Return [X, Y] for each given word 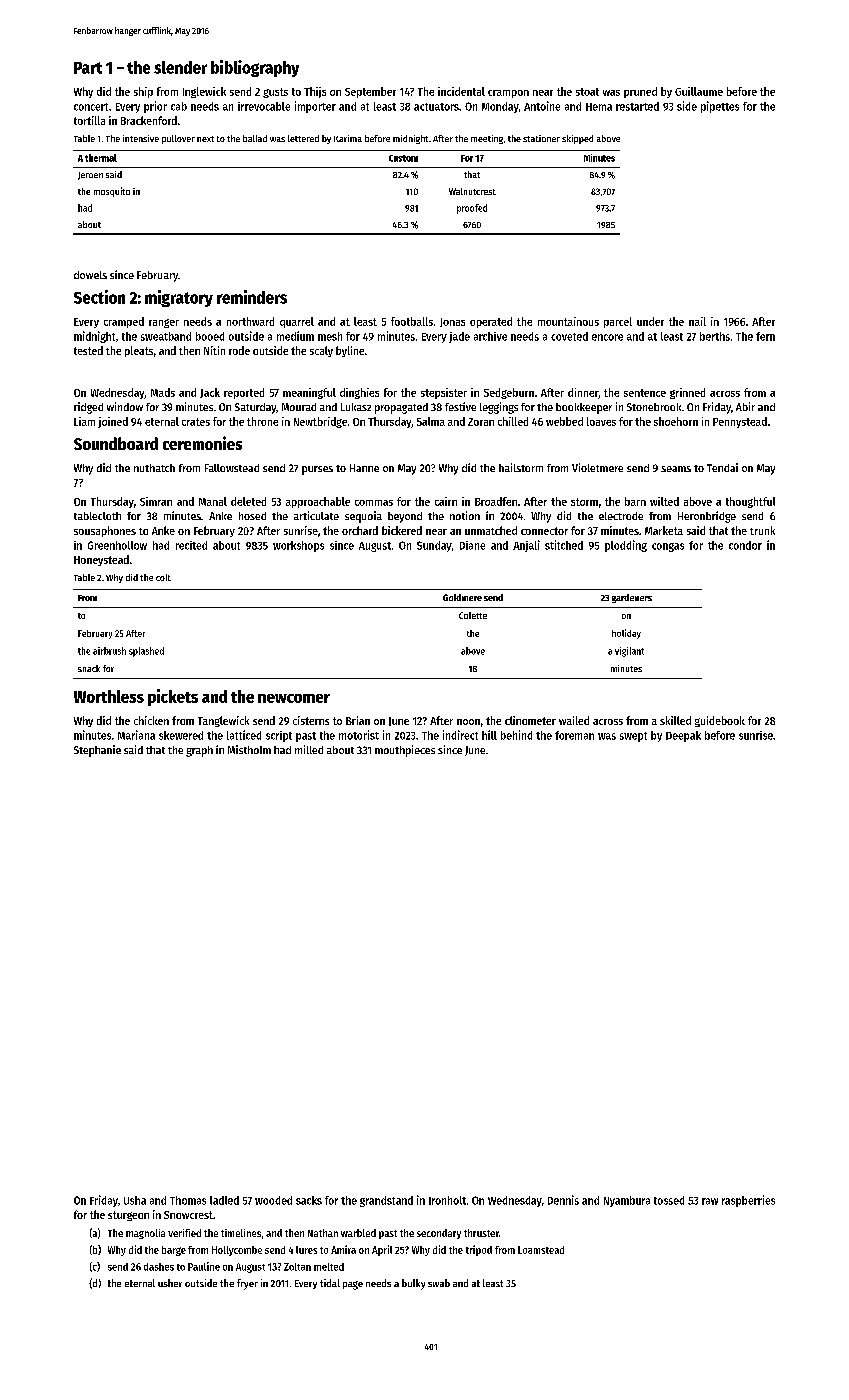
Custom [403, 158]
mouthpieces [405, 751]
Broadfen [496, 501]
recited [191, 545]
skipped [577, 139]
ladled [224, 1200]
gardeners [632, 598]
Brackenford [149, 120]
